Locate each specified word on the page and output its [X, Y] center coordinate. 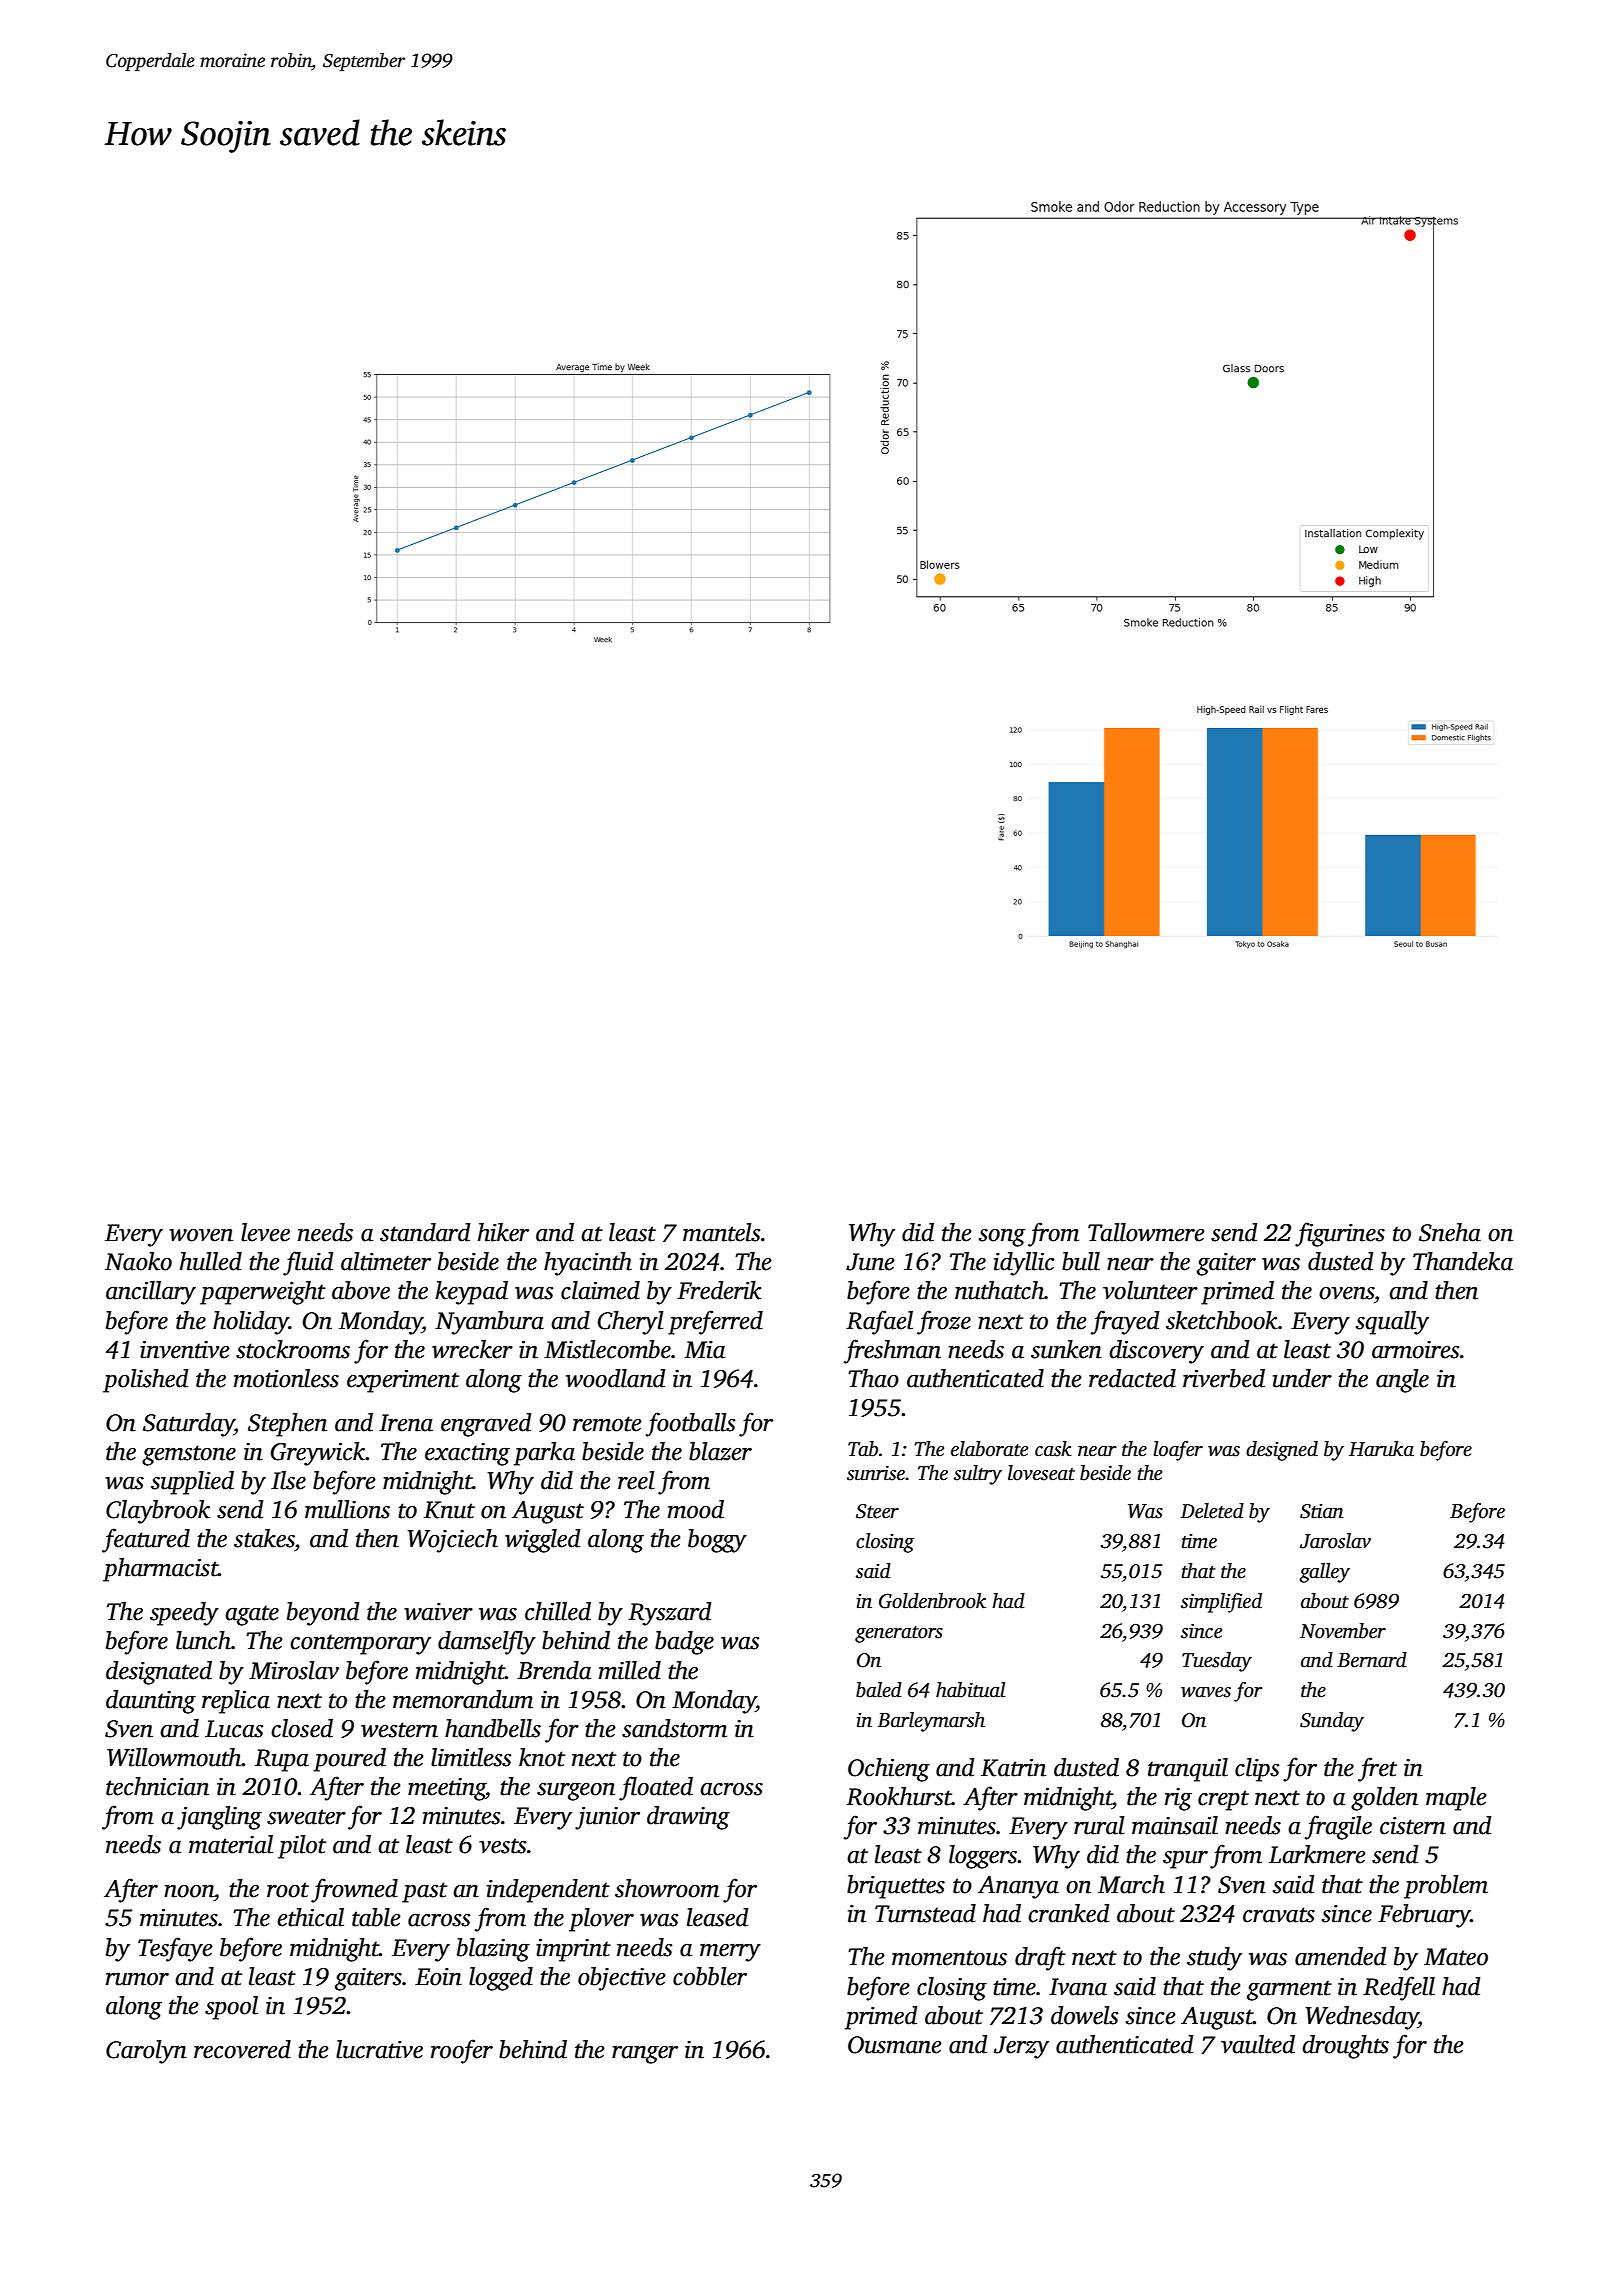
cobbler [710, 1976]
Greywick [318, 1454]
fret [1377, 1769]
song [1002, 1237]
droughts [1345, 2047]
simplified [1221, 1603]
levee [265, 1232]
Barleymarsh [931, 1722]
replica [236, 1702]
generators [899, 1634]
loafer [1178, 1451]
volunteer [1150, 1290]
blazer [720, 1451]
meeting [447, 1789]
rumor [137, 1979]
